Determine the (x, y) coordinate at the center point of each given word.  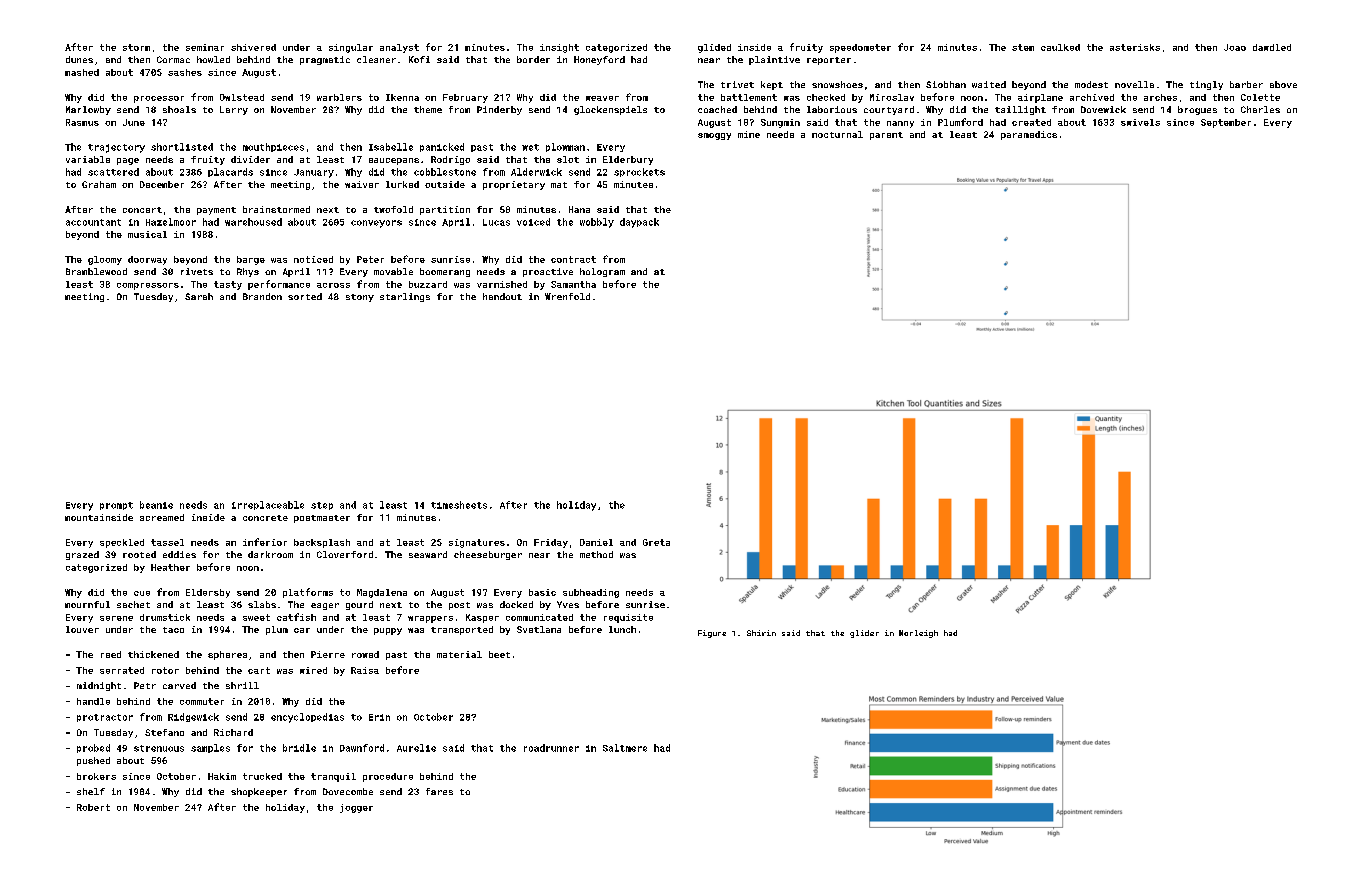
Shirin (761, 633)
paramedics (1029, 135)
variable (88, 159)
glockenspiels (610, 110)
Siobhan (946, 84)
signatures (477, 543)
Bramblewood (96, 271)
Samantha (573, 284)
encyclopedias (307, 718)
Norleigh (918, 634)
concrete (265, 518)
